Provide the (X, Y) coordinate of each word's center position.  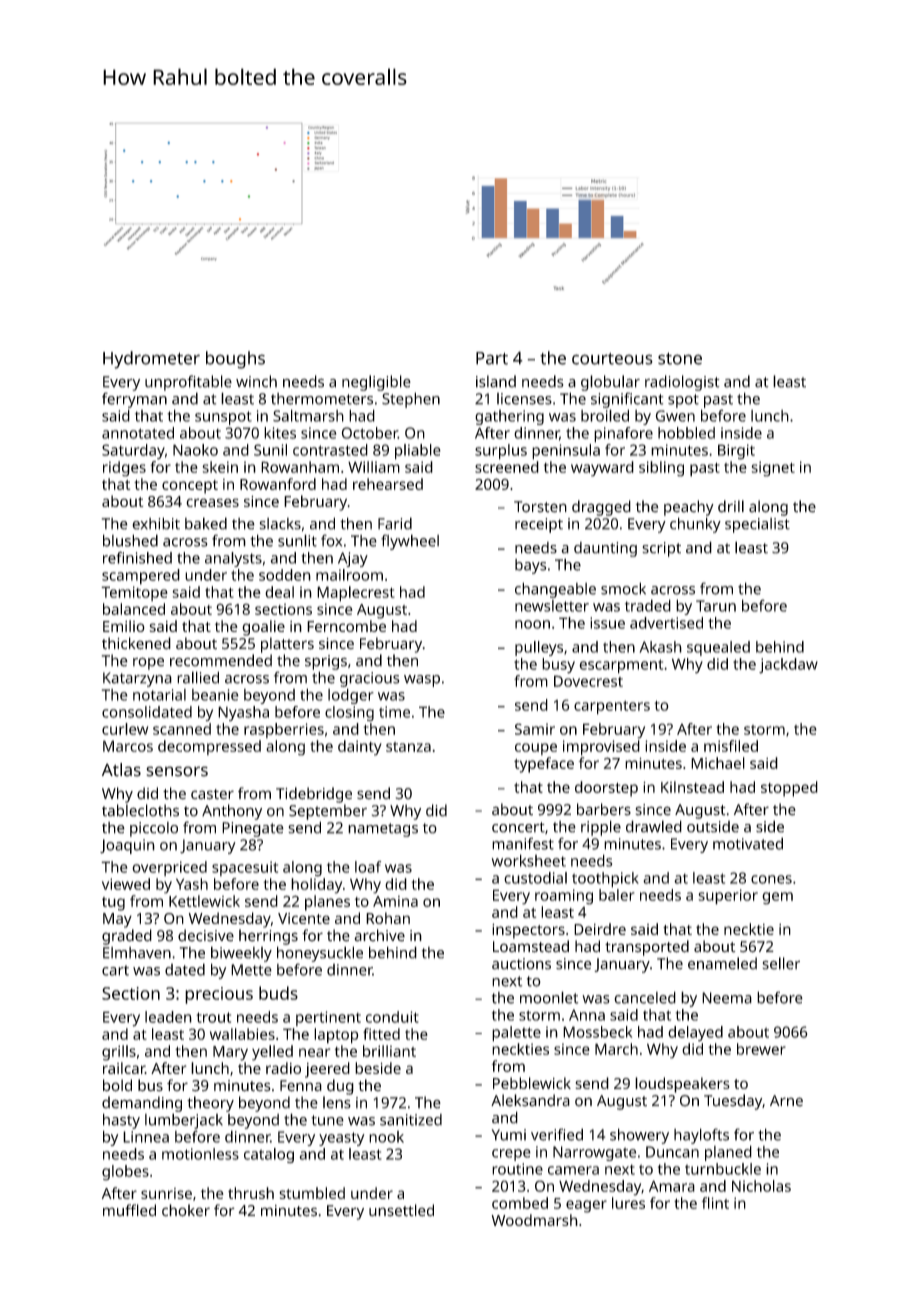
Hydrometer (151, 360)
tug (113, 904)
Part (492, 358)
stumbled (312, 1193)
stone (680, 358)
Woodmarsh (534, 1220)
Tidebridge (314, 795)
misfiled (731, 746)
